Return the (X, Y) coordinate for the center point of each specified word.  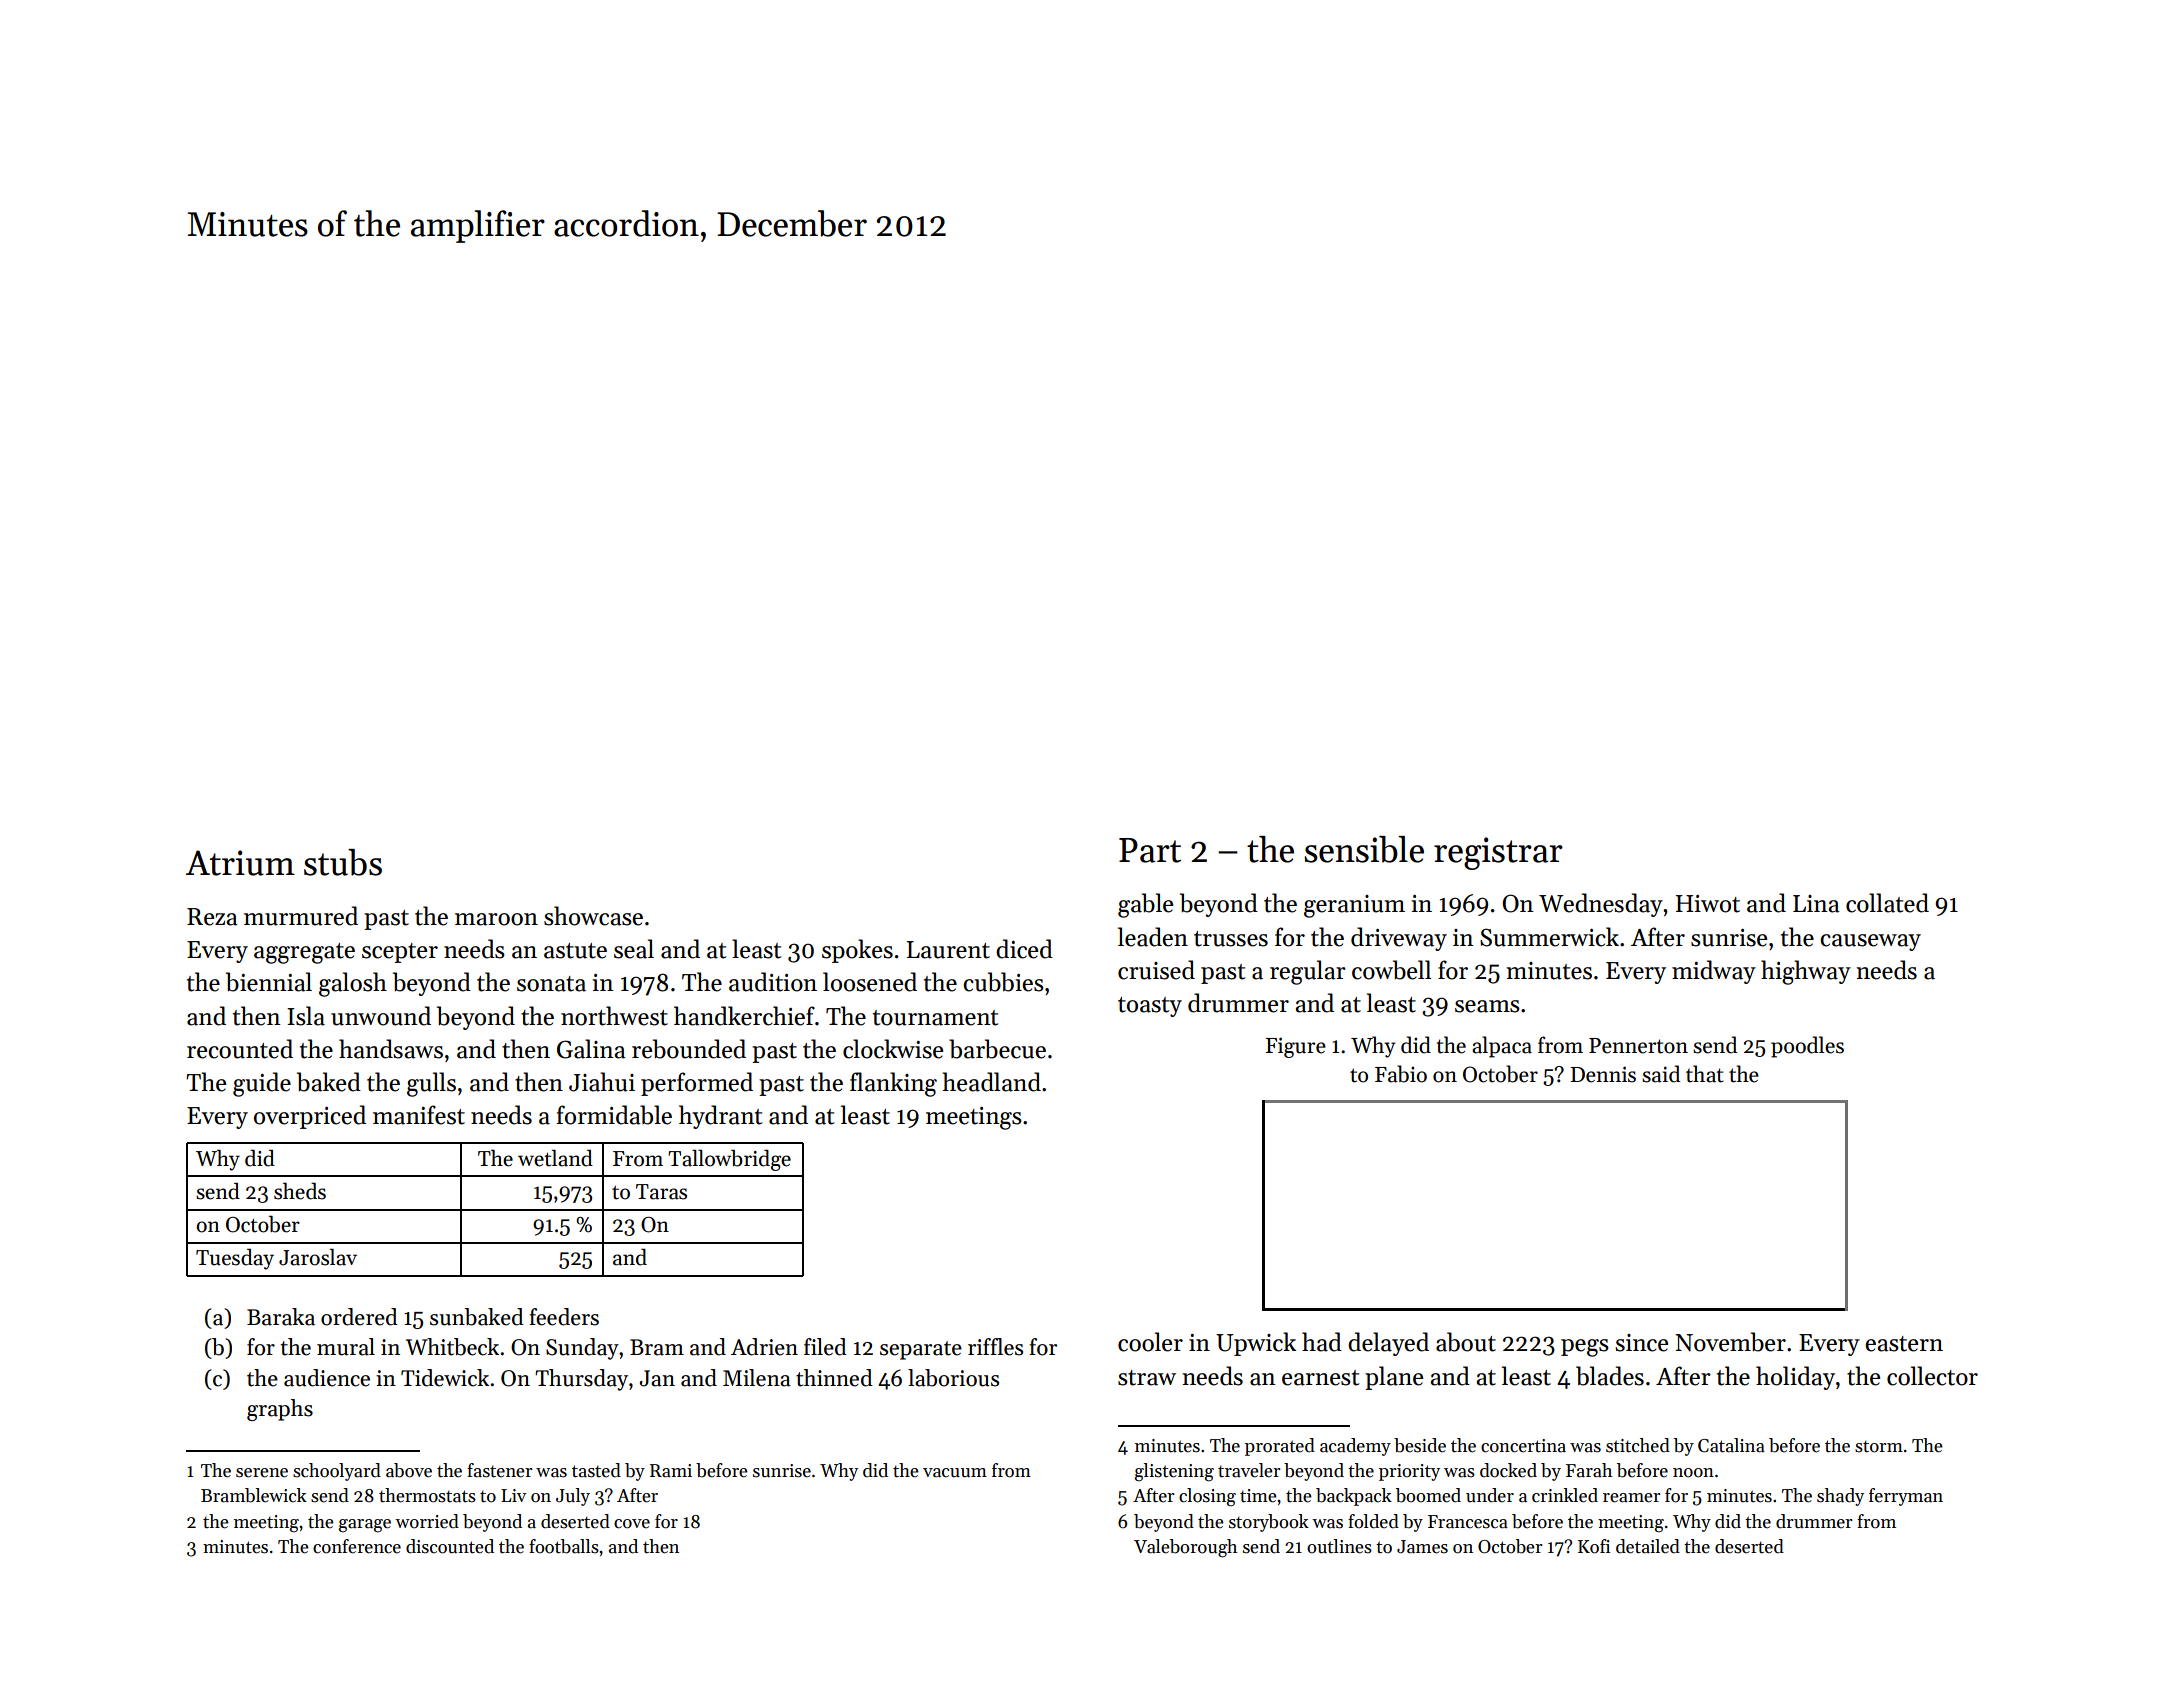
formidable (614, 1115)
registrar (1498, 853)
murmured (301, 916)
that (1704, 1074)
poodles (1807, 1047)
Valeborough (1185, 1548)
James (1422, 1547)
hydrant (720, 1117)
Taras (661, 1192)
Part (1150, 850)
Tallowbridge (729, 1160)
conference (357, 1546)
